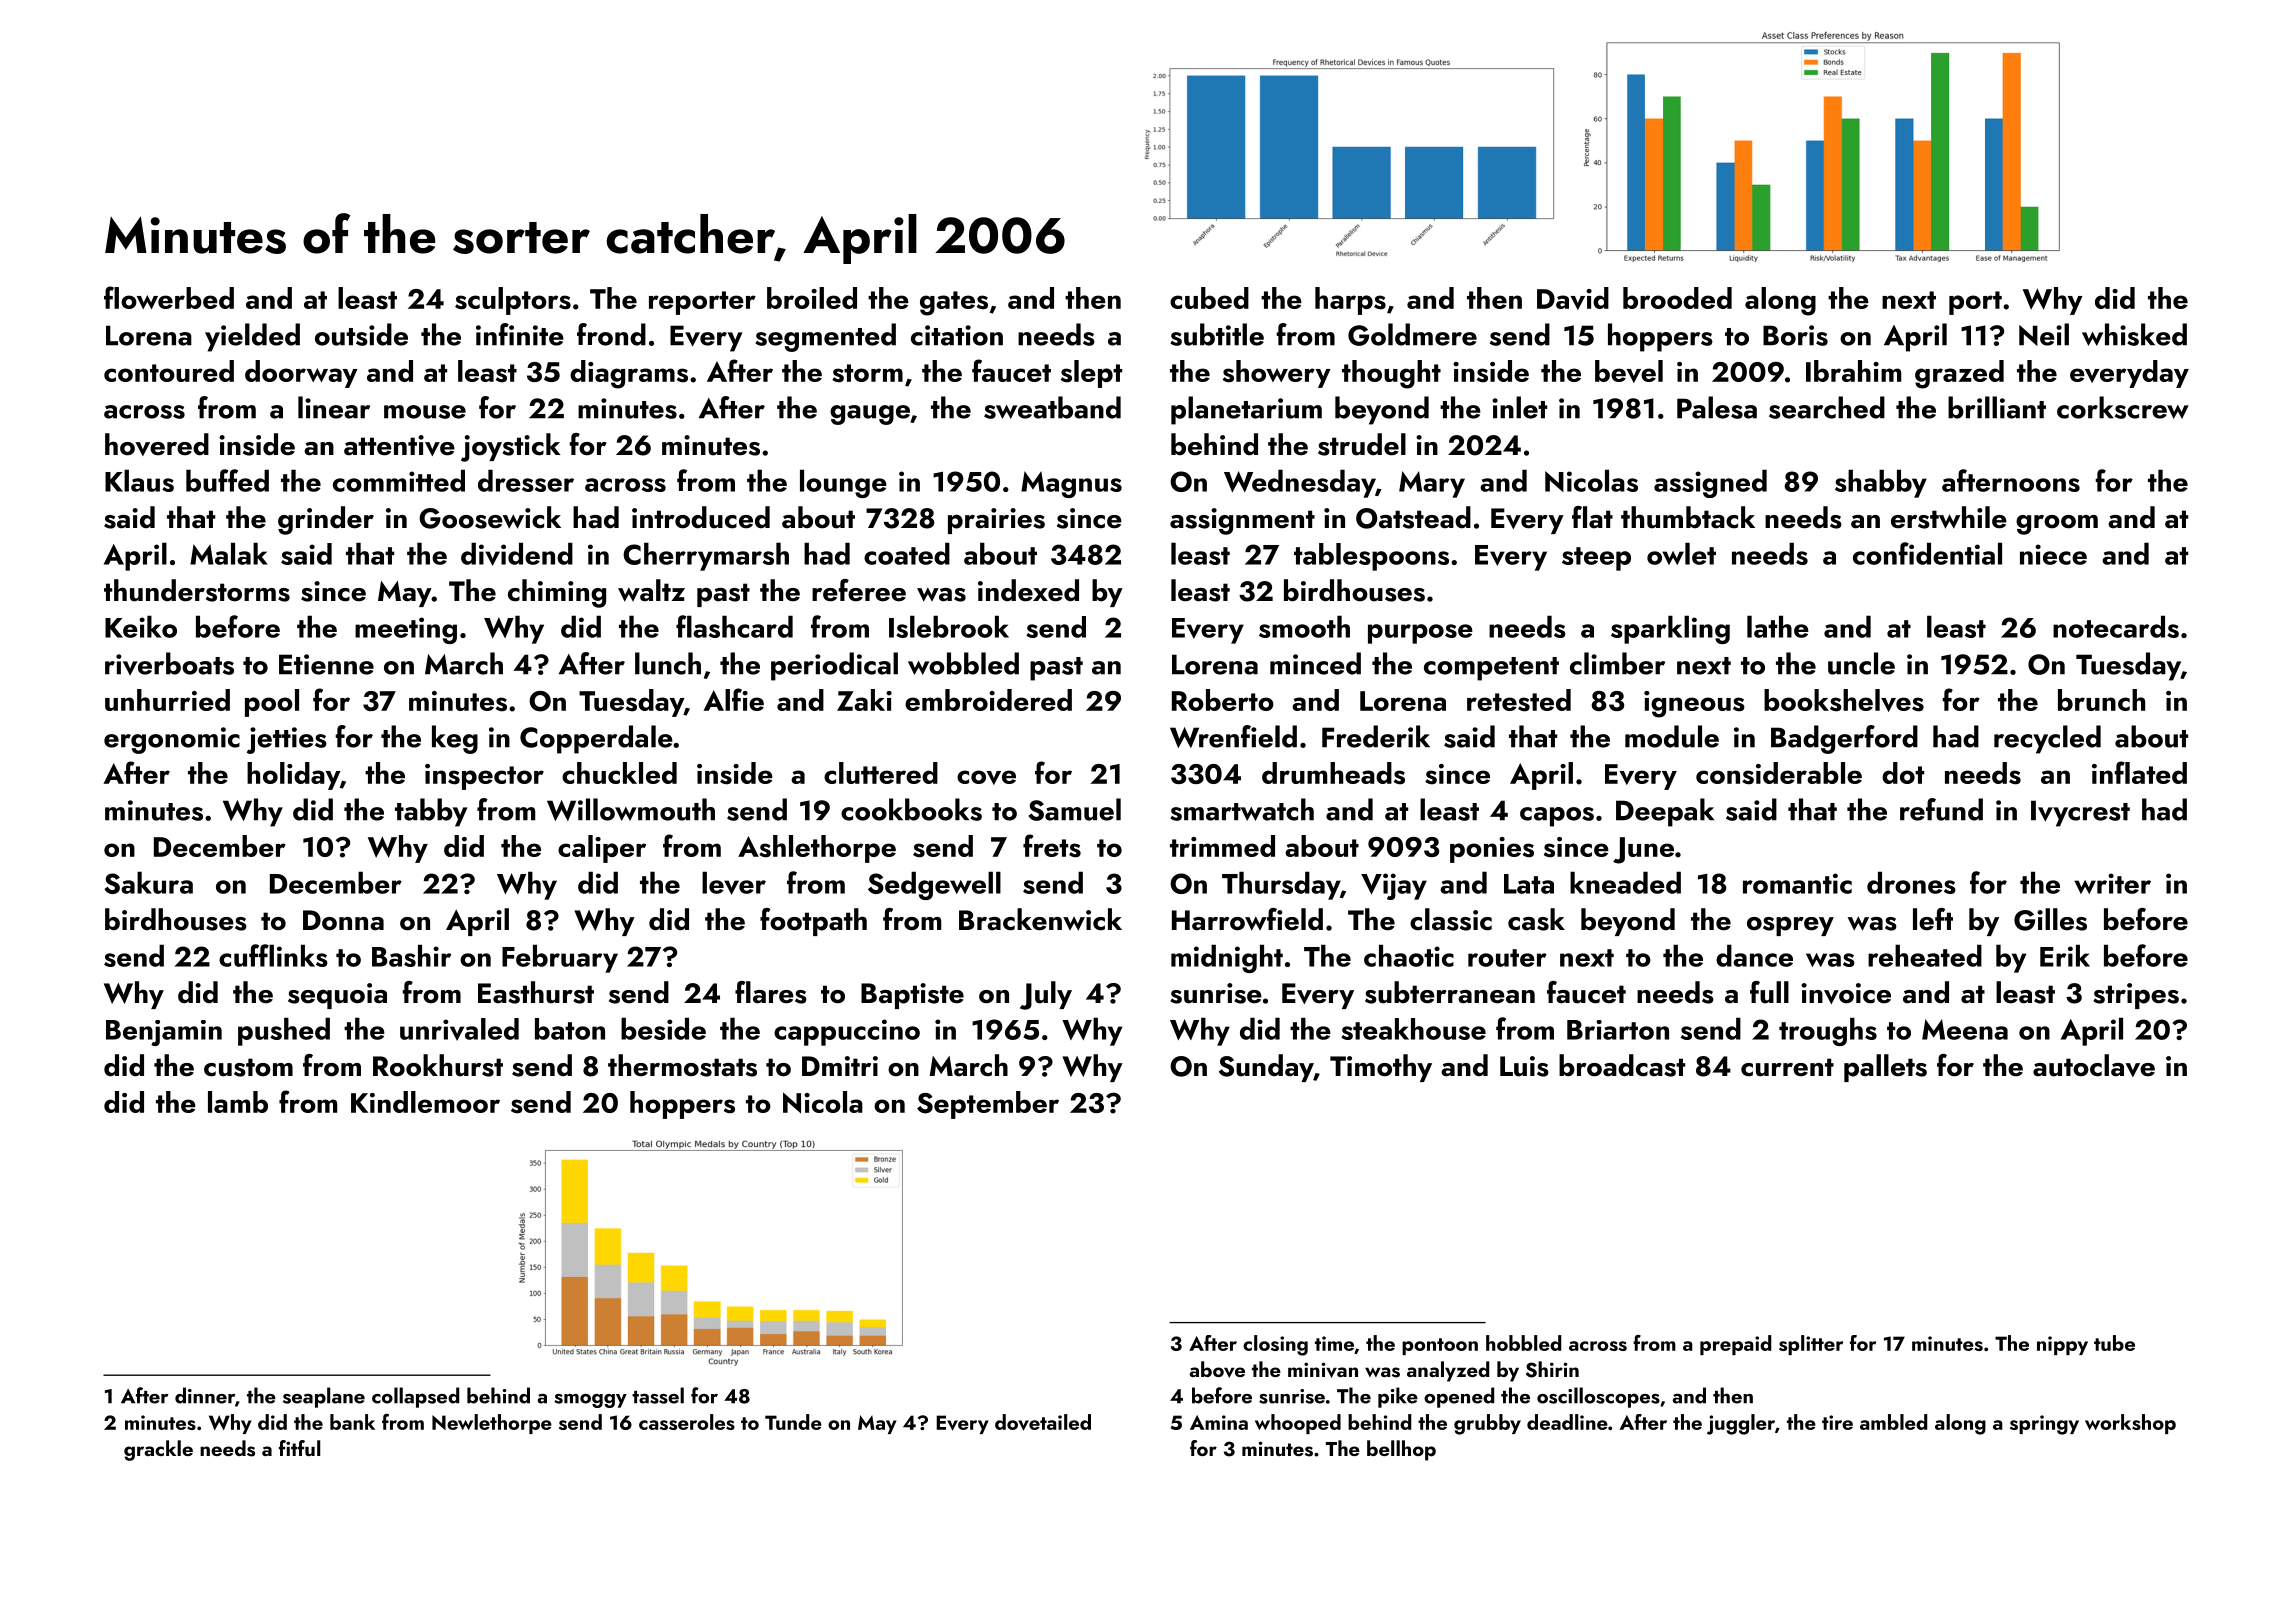  I want to click on Neil, so click(2044, 334).
